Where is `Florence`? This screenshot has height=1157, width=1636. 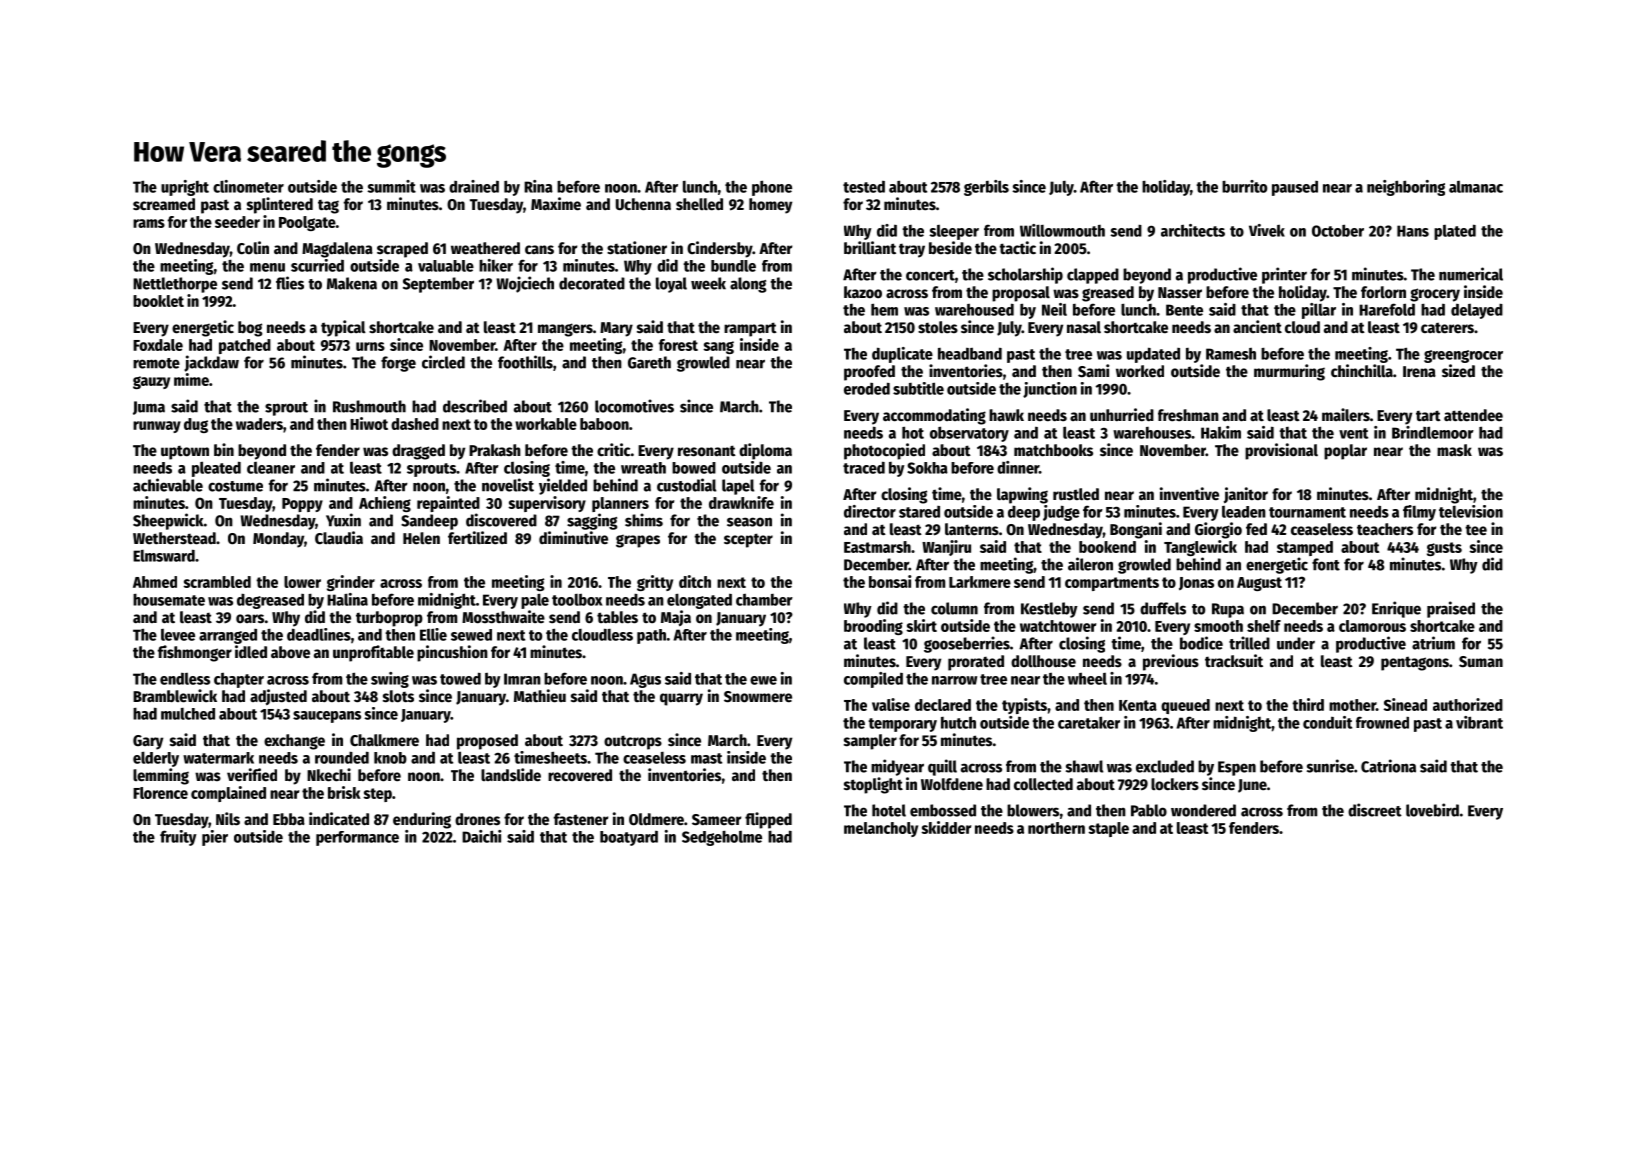 Florence is located at coordinates (160, 793).
